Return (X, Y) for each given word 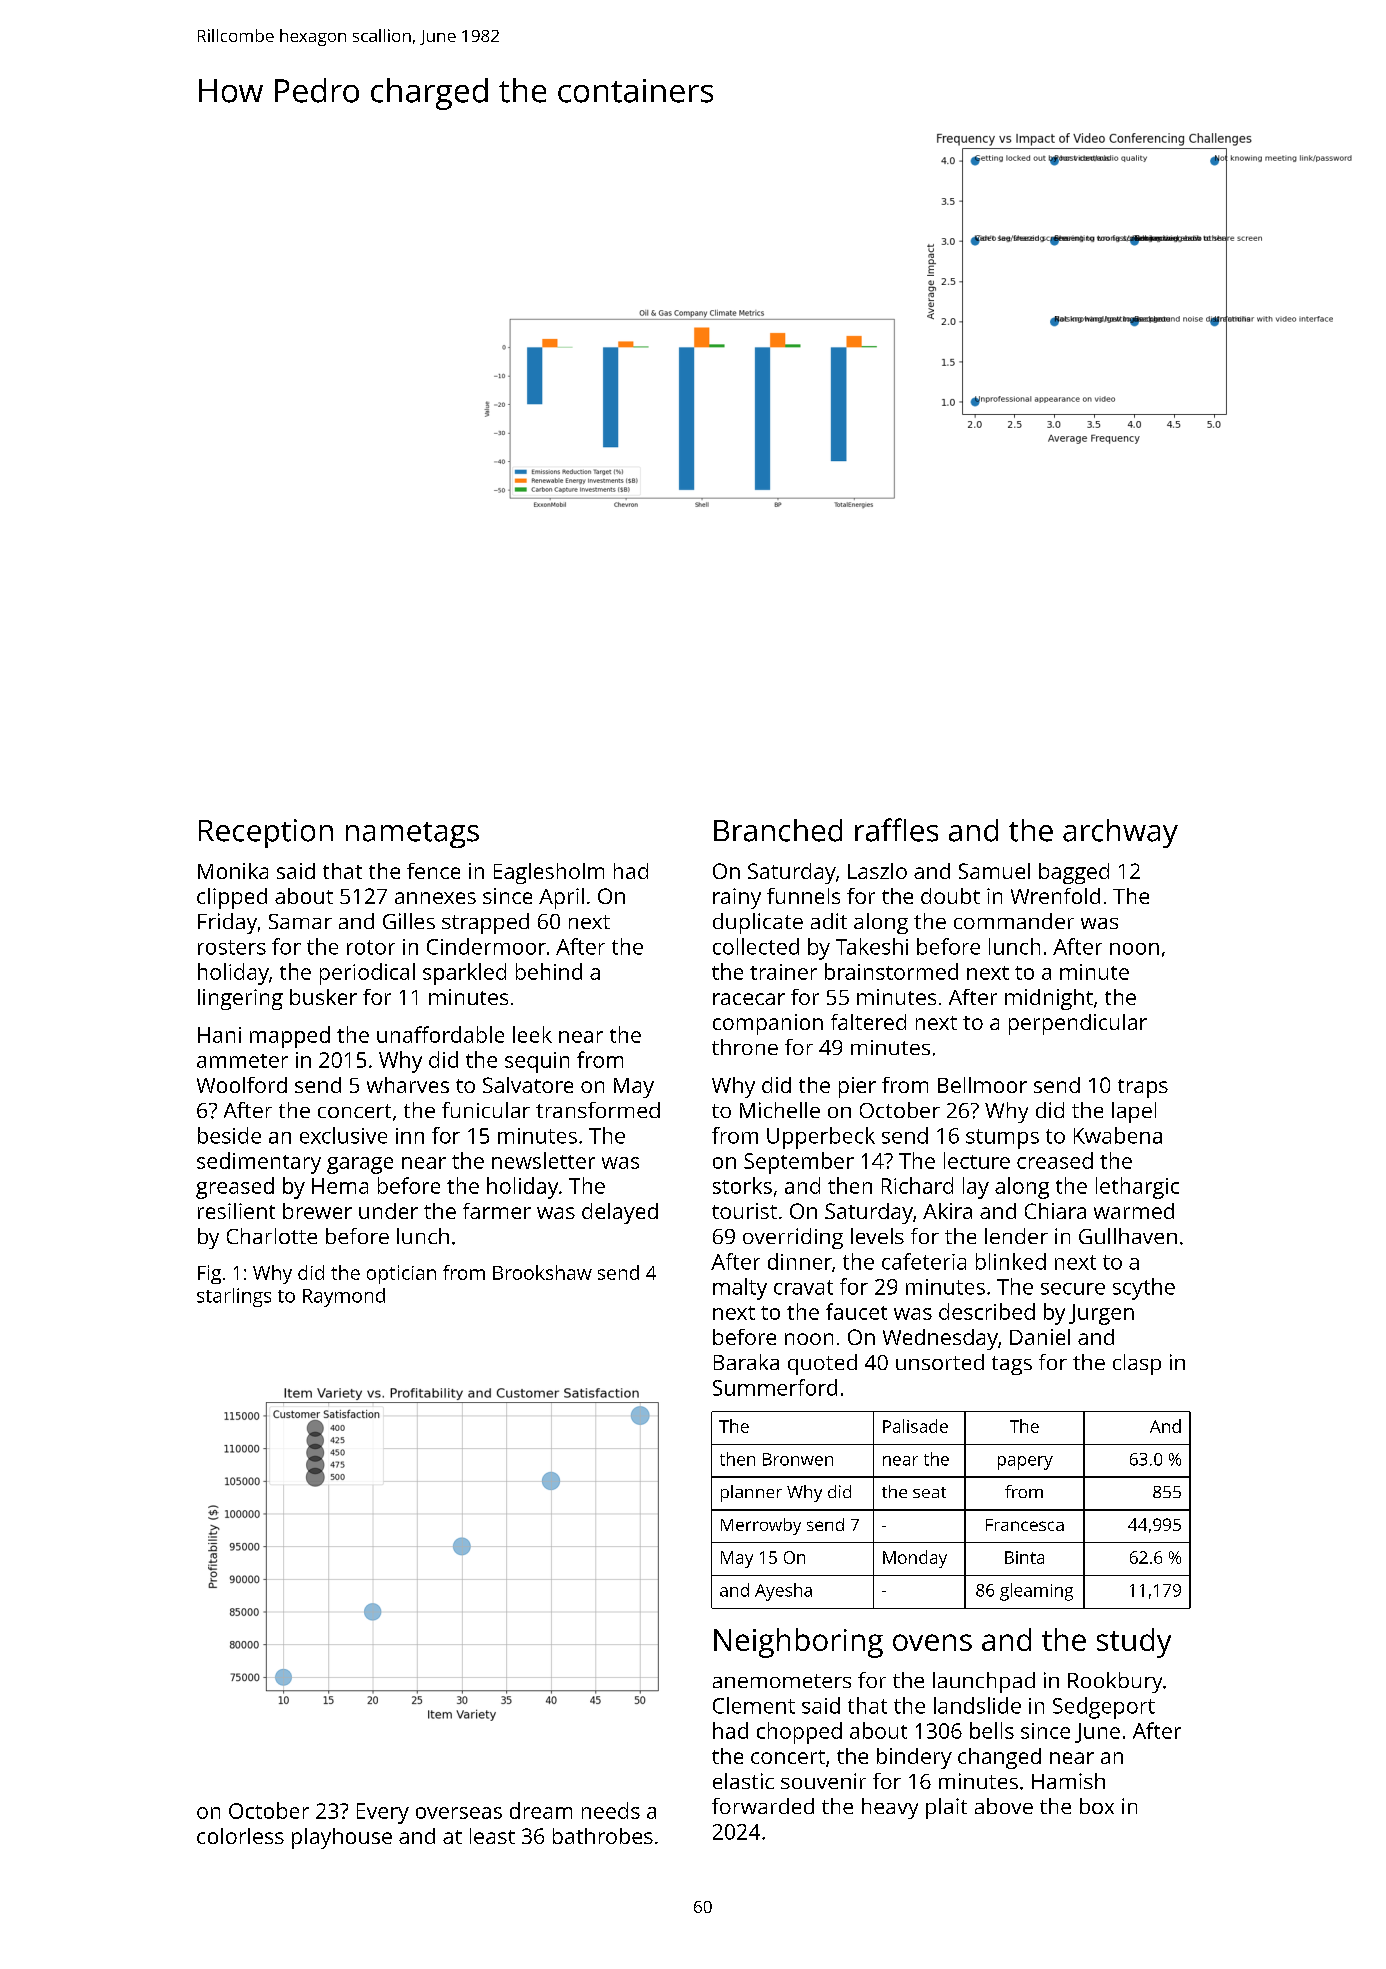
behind (549, 971)
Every (383, 1813)
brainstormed (891, 971)
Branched (778, 830)
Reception (266, 833)
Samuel (994, 871)
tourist (744, 1211)
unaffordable (440, 1034)
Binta (1024, 1557)
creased (1055, 1160)
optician (401, 1274)
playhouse (342, 1838)
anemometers (782, 1681)
